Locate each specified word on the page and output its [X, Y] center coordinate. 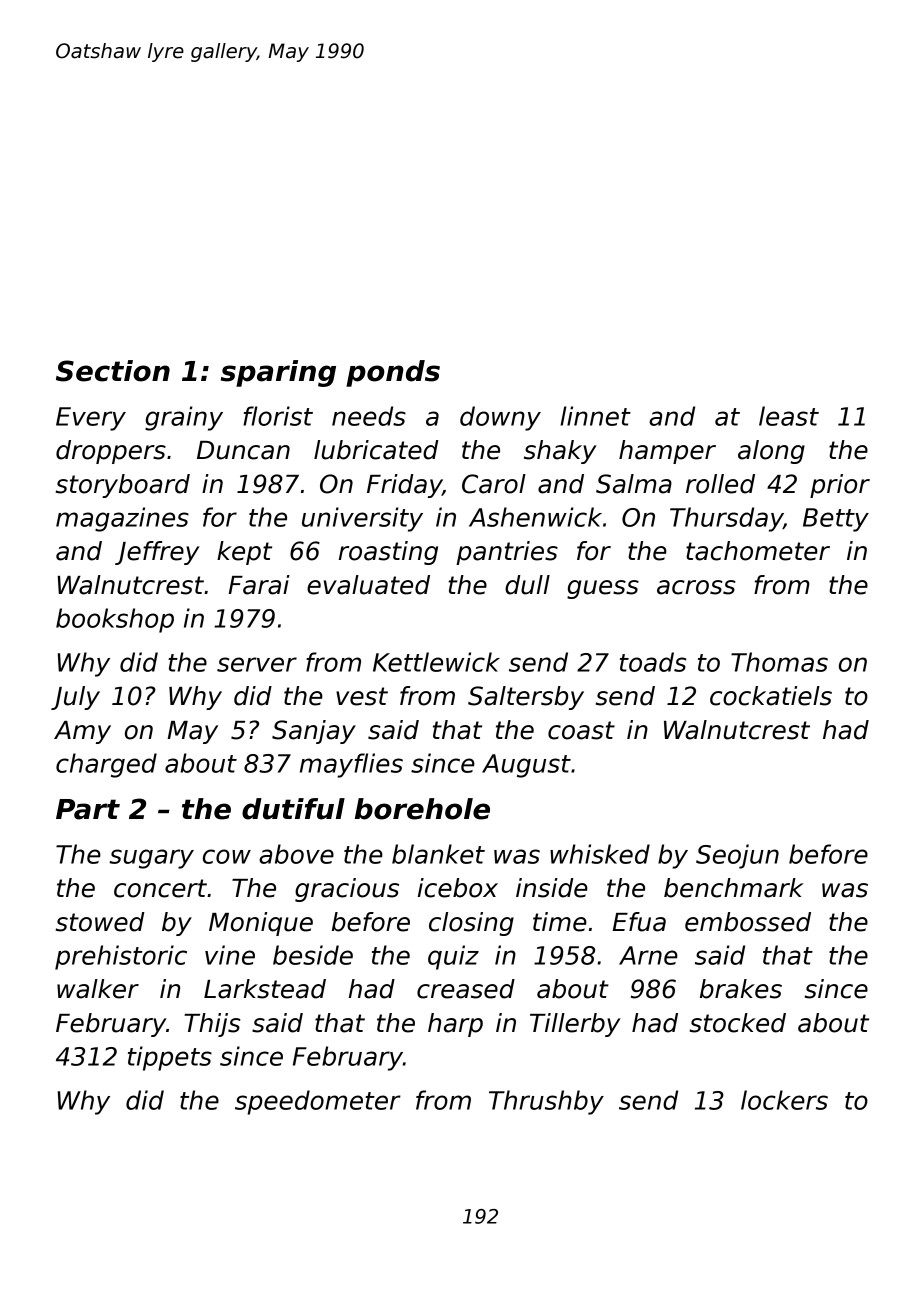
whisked [600, 854]
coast [581, 730]
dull [527, 585]
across [696, 587]
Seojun [737, 856]
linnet [595, 416]
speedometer [318, 1102]
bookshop [115, 620]
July [75, 698]
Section [113, 371]
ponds [393, 373]
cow [227, 856]
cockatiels [771, 696]
